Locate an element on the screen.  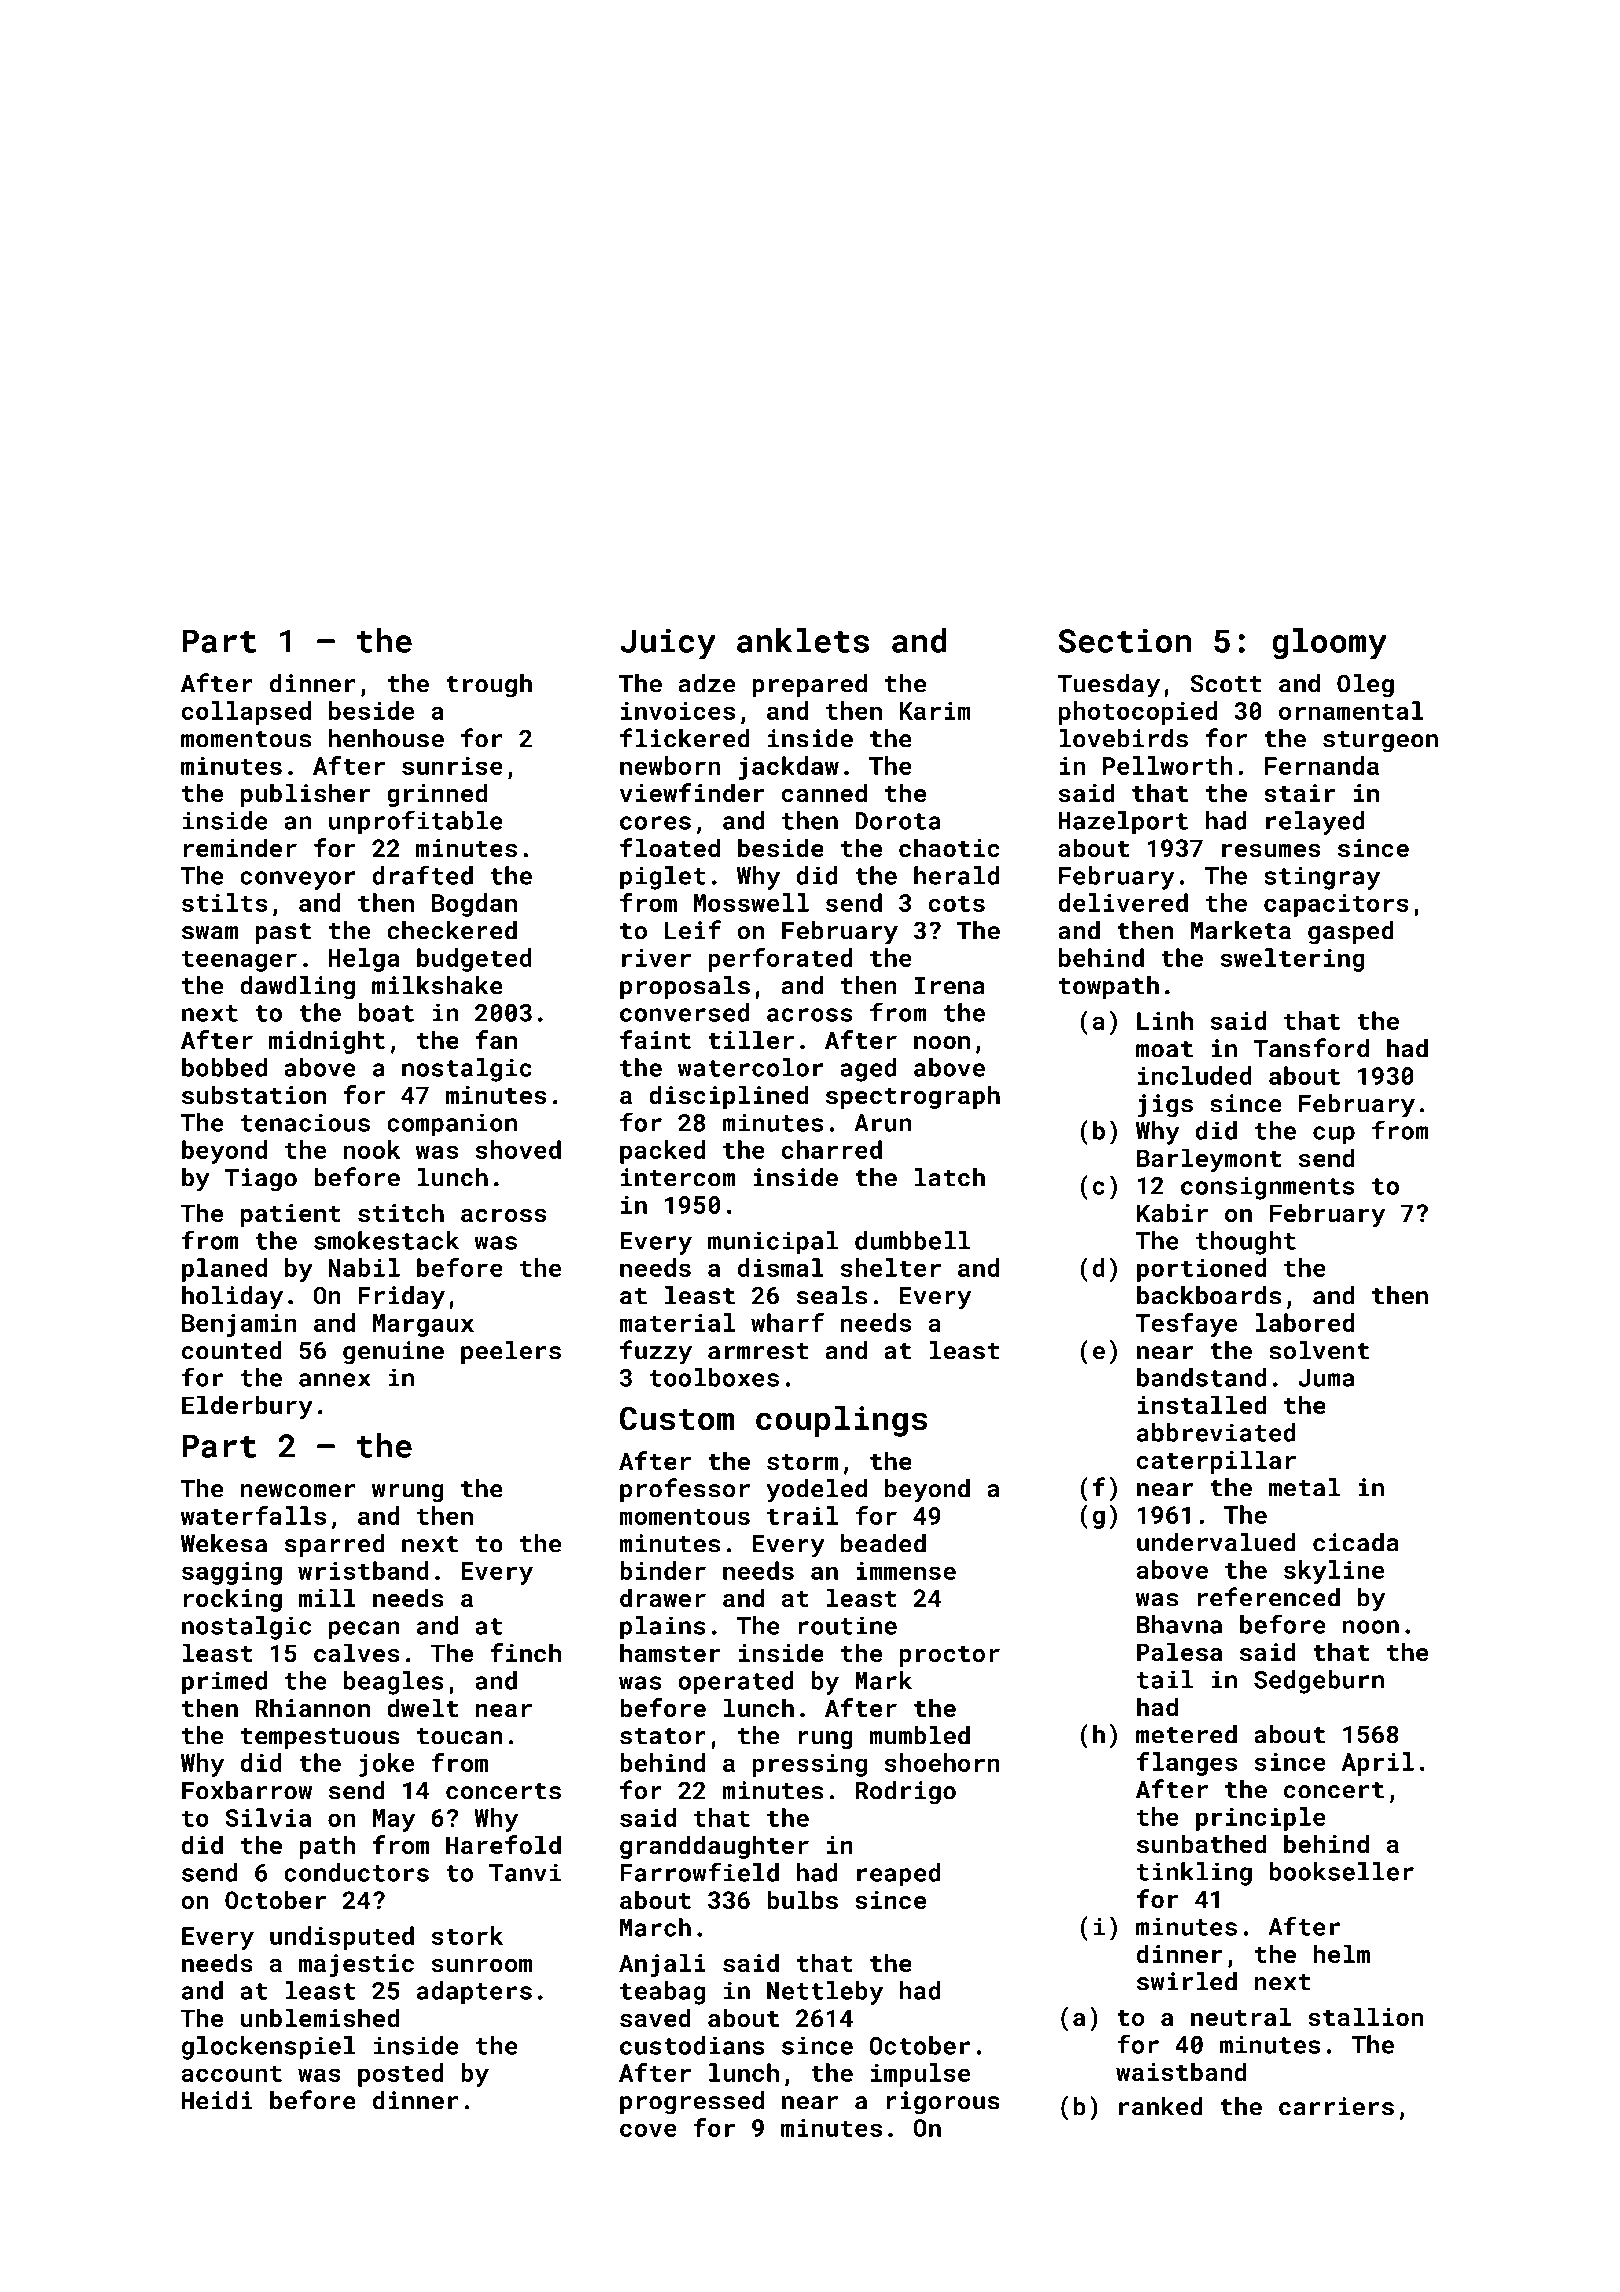
professor is located at coordinates (685, 1490).
